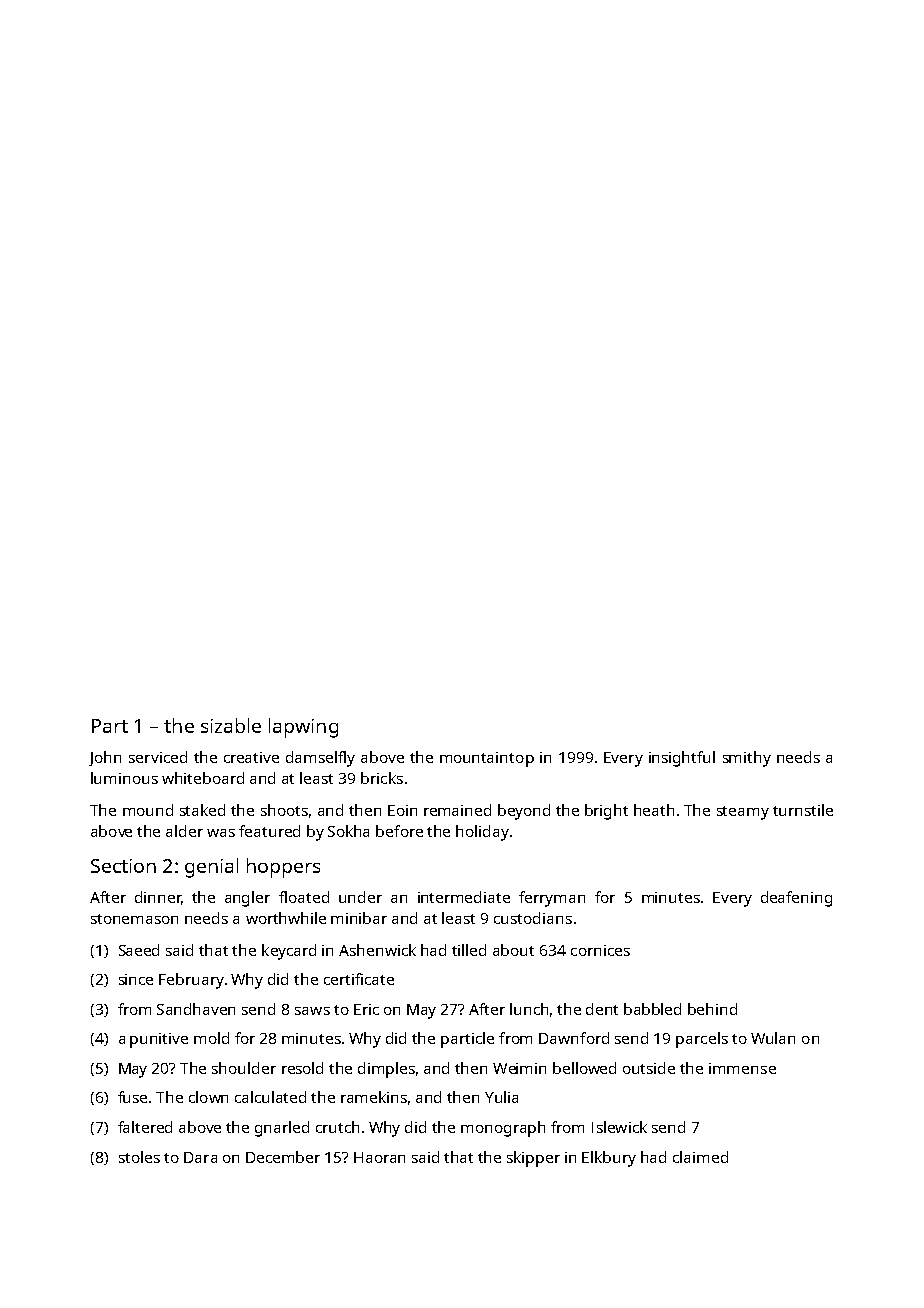  What do you see at coordinates (145, 1127) in the screenshot?
I see `faltered` at bounding box center [145, 1127].
